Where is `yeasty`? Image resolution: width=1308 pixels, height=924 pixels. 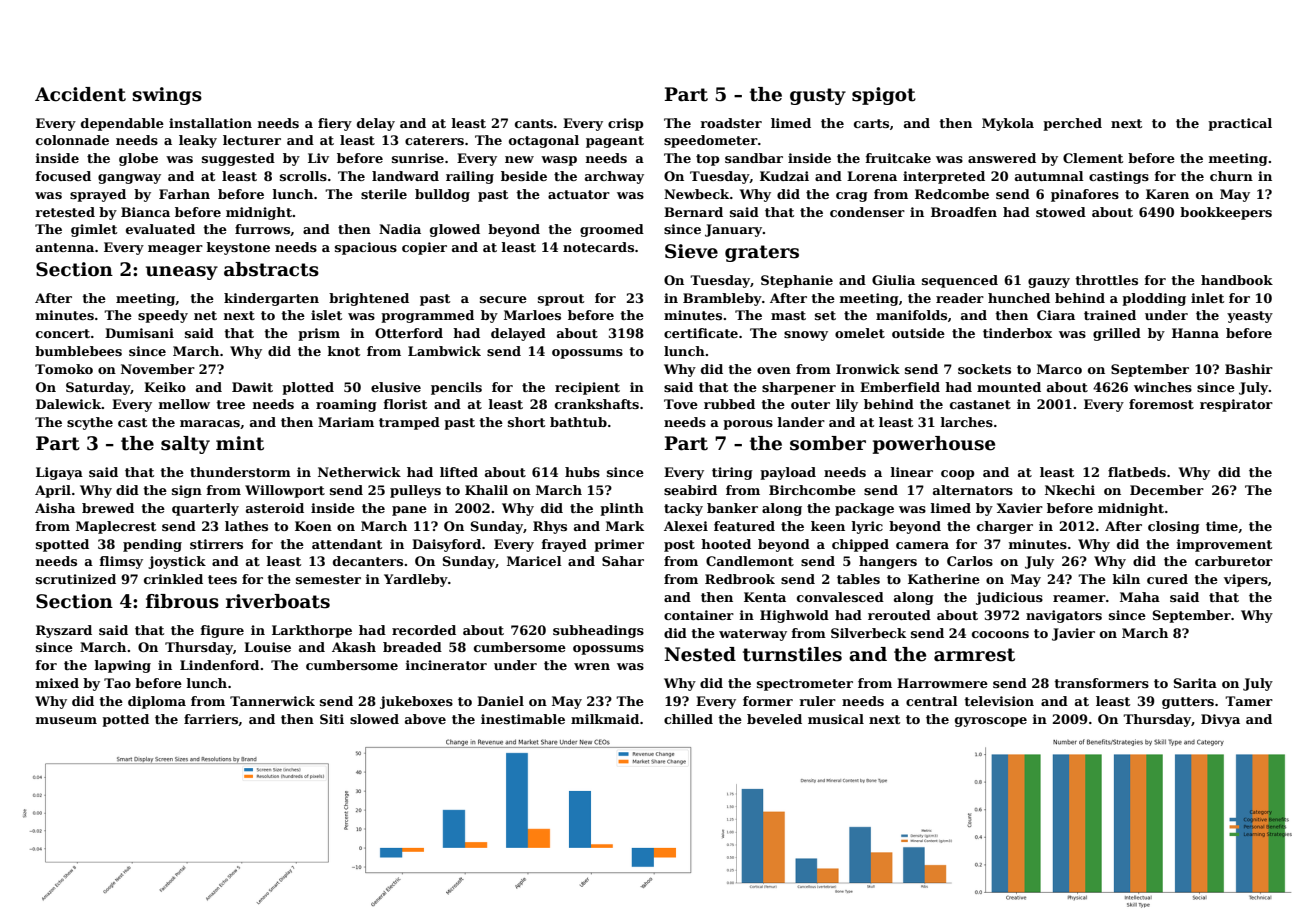 yeasty is located at coordinates (1250, 317).
